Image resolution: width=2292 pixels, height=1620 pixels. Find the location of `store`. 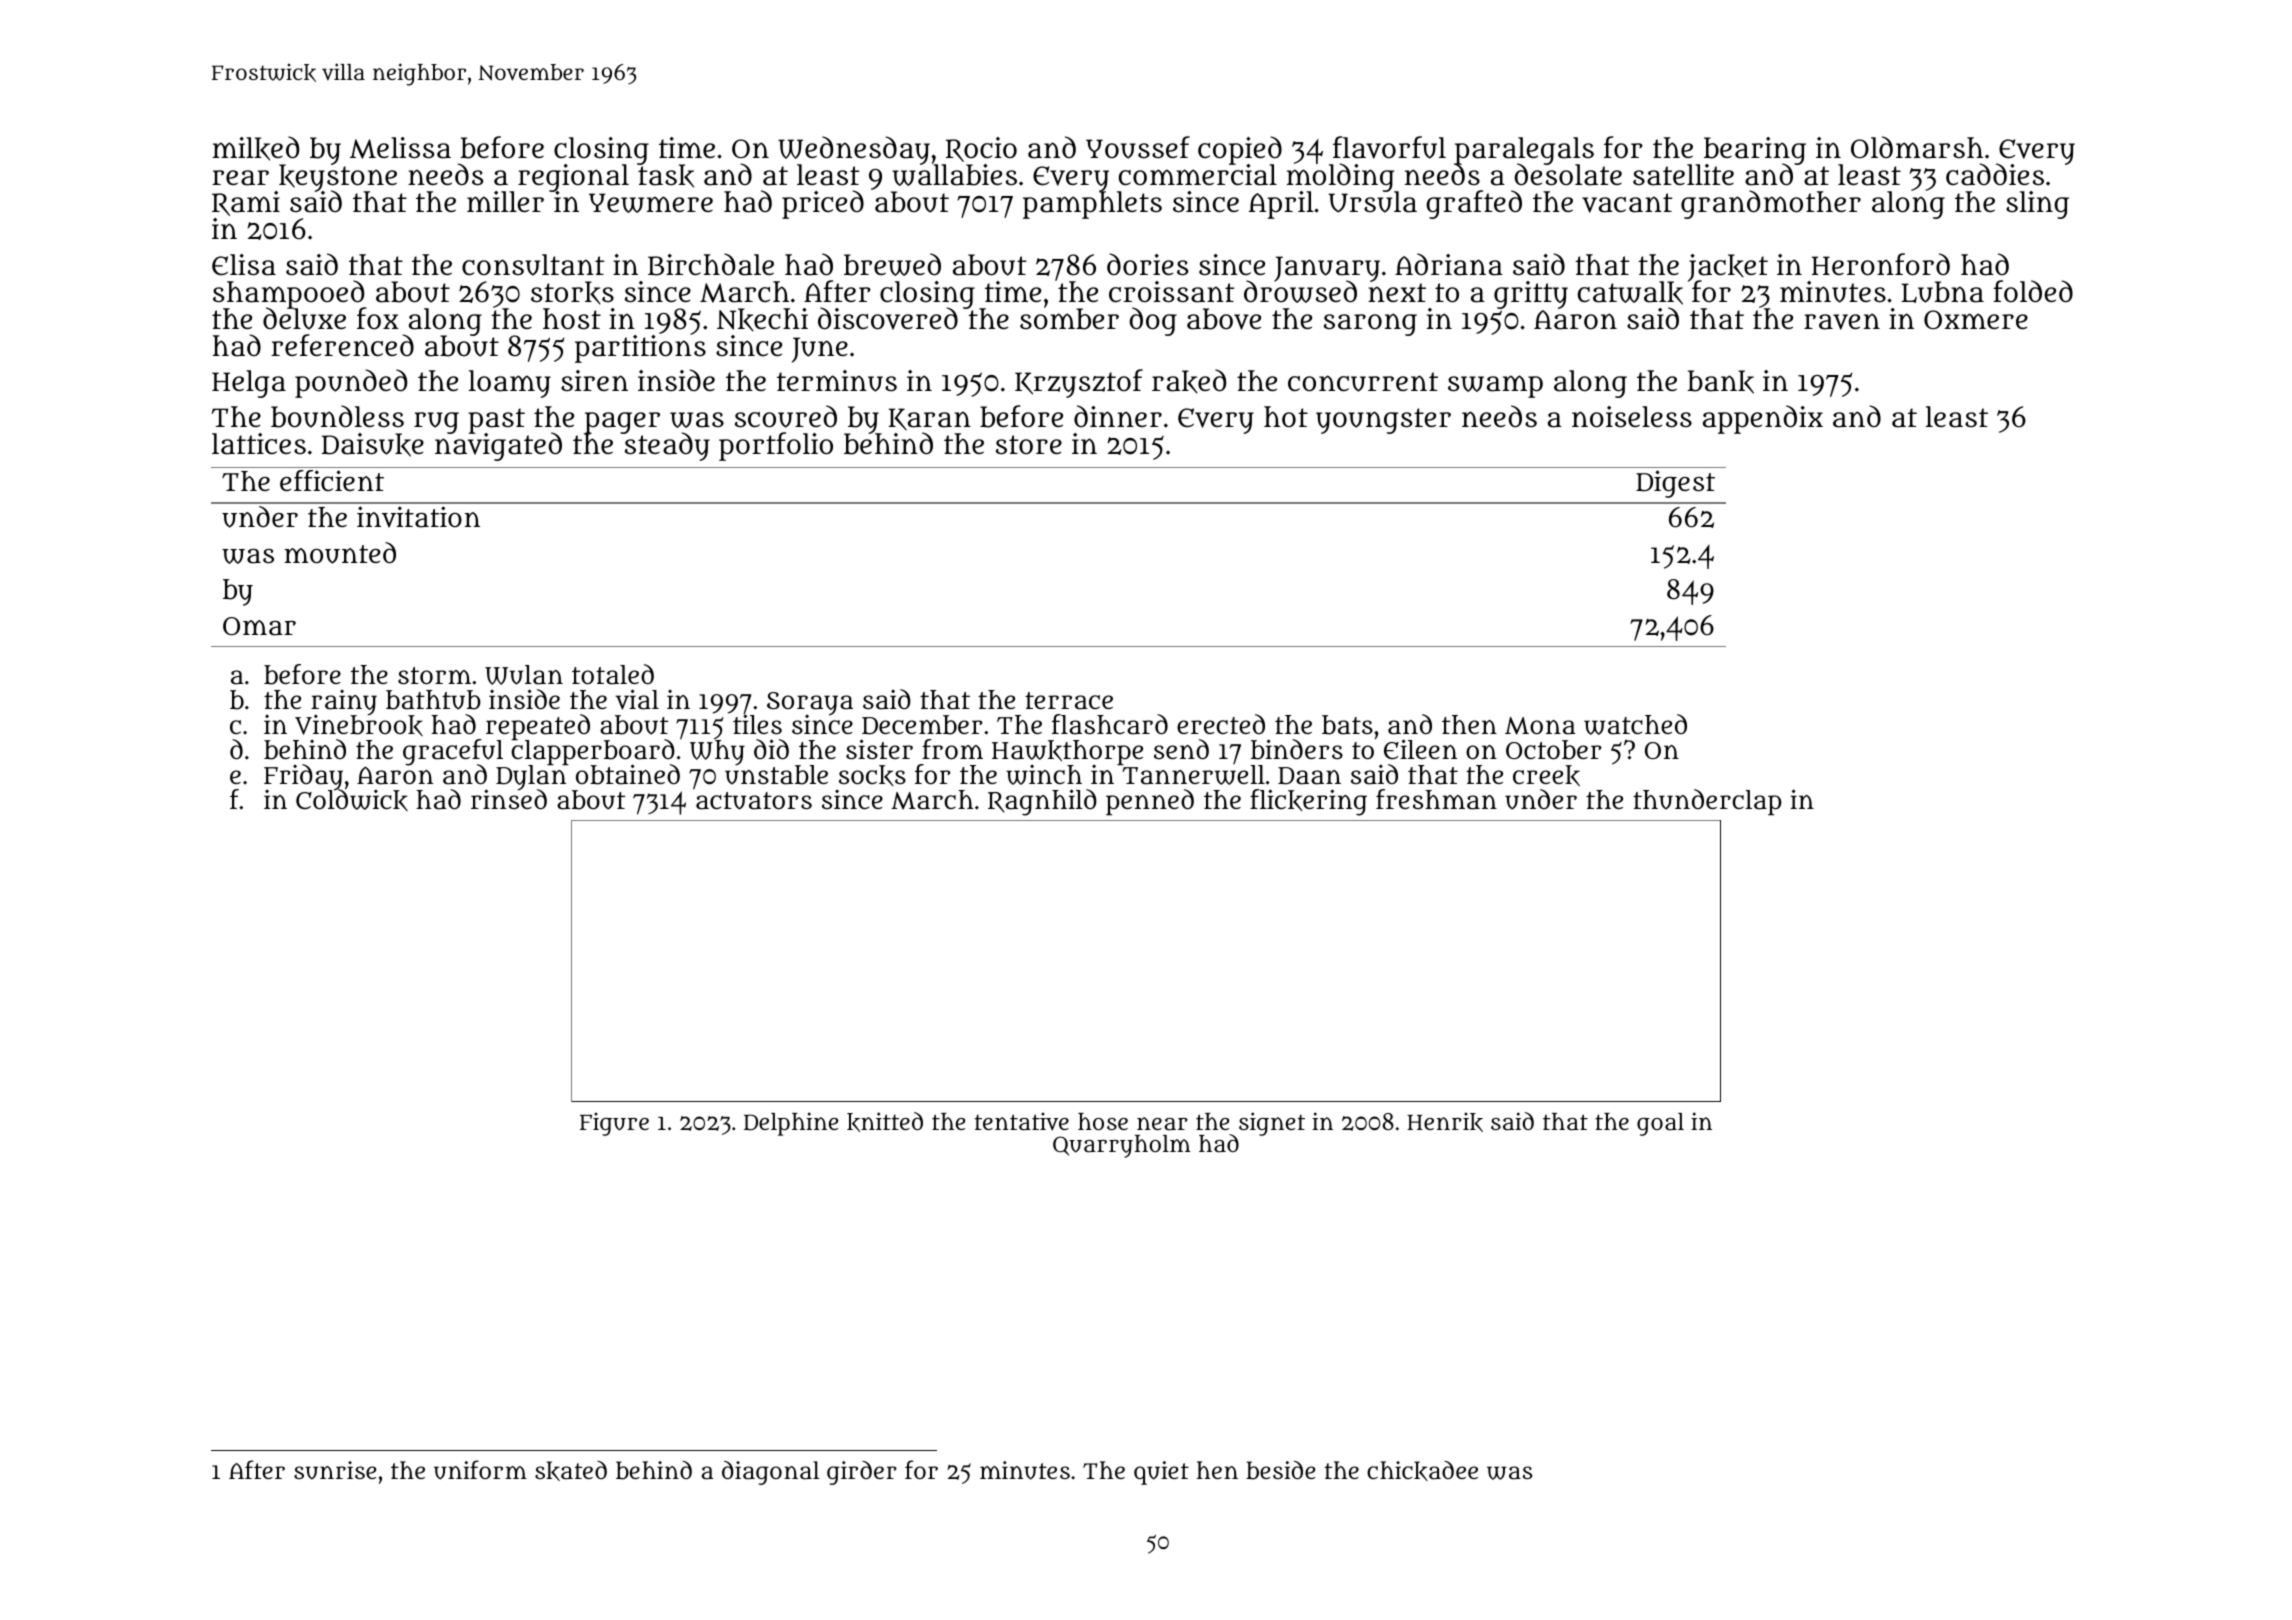

store is located at coordinates (1029, 445).
